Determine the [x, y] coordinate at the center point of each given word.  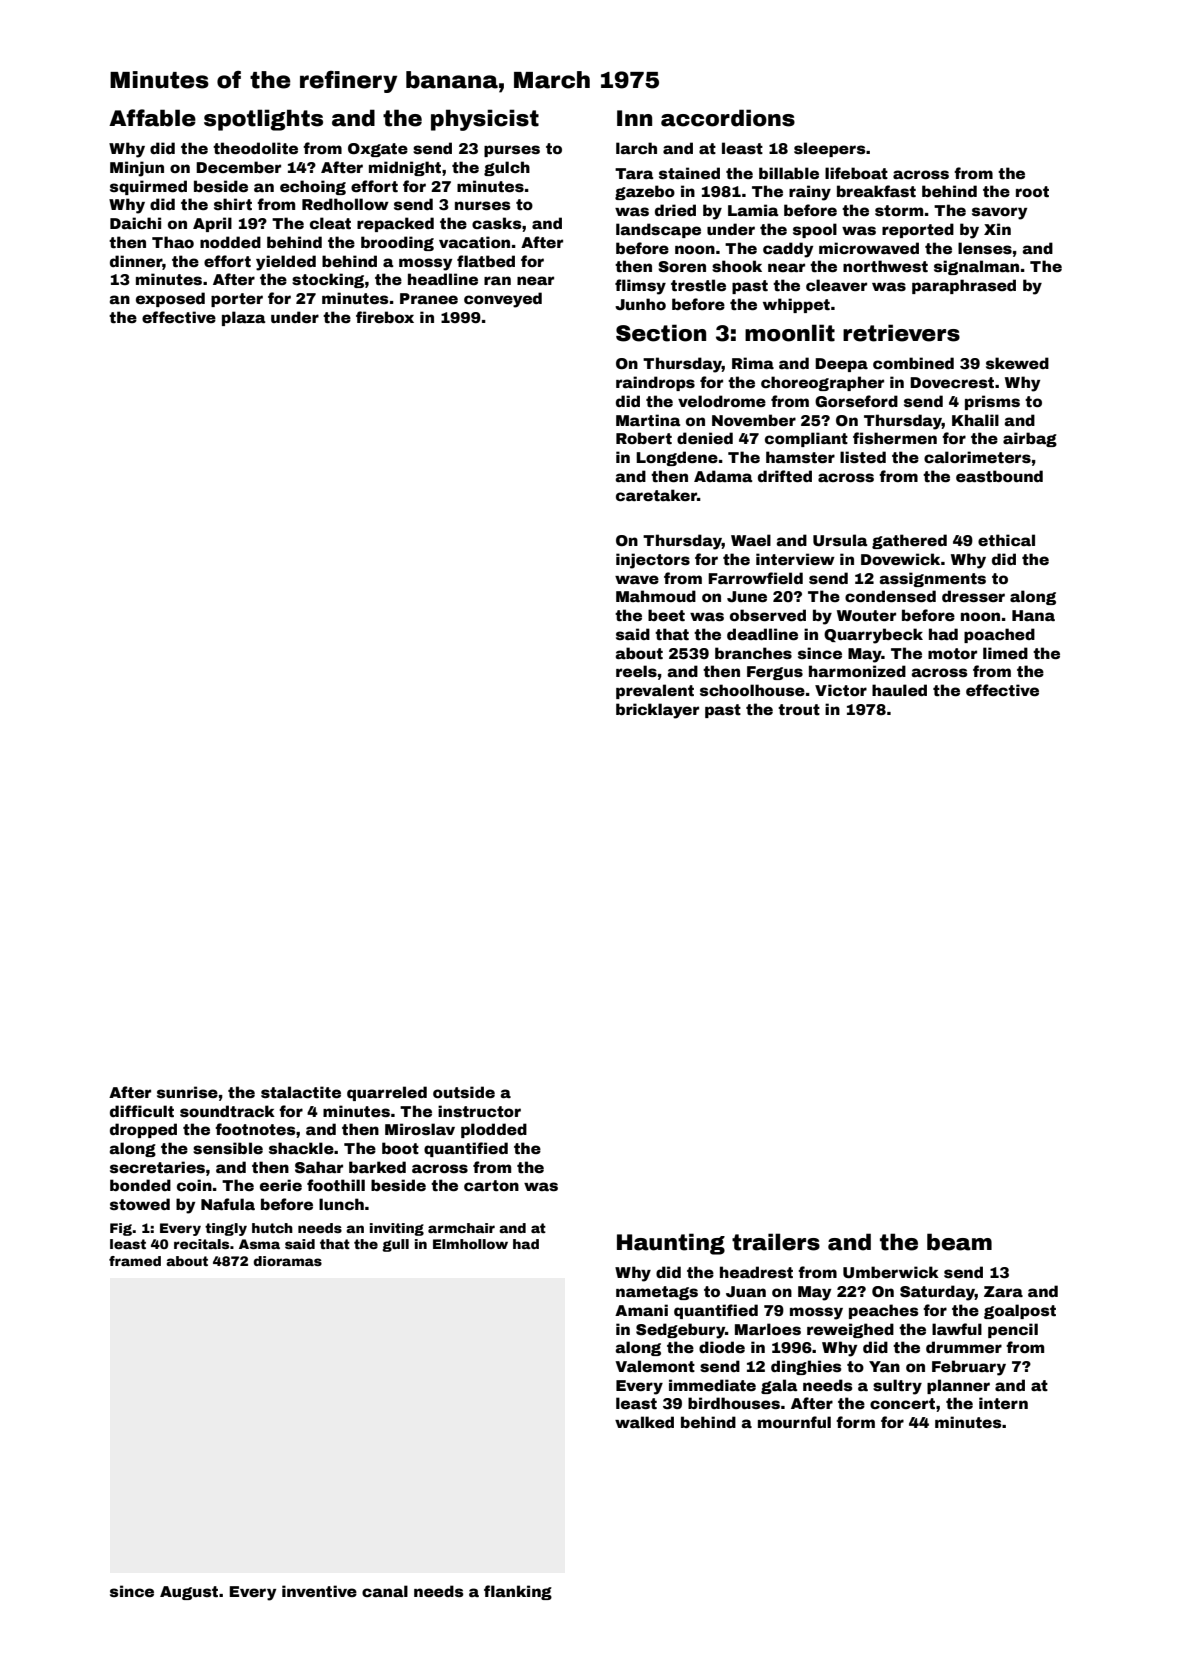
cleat [330, 223]
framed [135, 1261]
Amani [641, 1310]
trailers [776, 1242]
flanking [518, 1592]
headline [443, 279]
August [189, 1593]
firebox [385, 317]
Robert [644, 438]
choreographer [822, 383]
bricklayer [657, 711]
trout [799, 709]
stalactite [301, 1092]
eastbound [999, 476]
